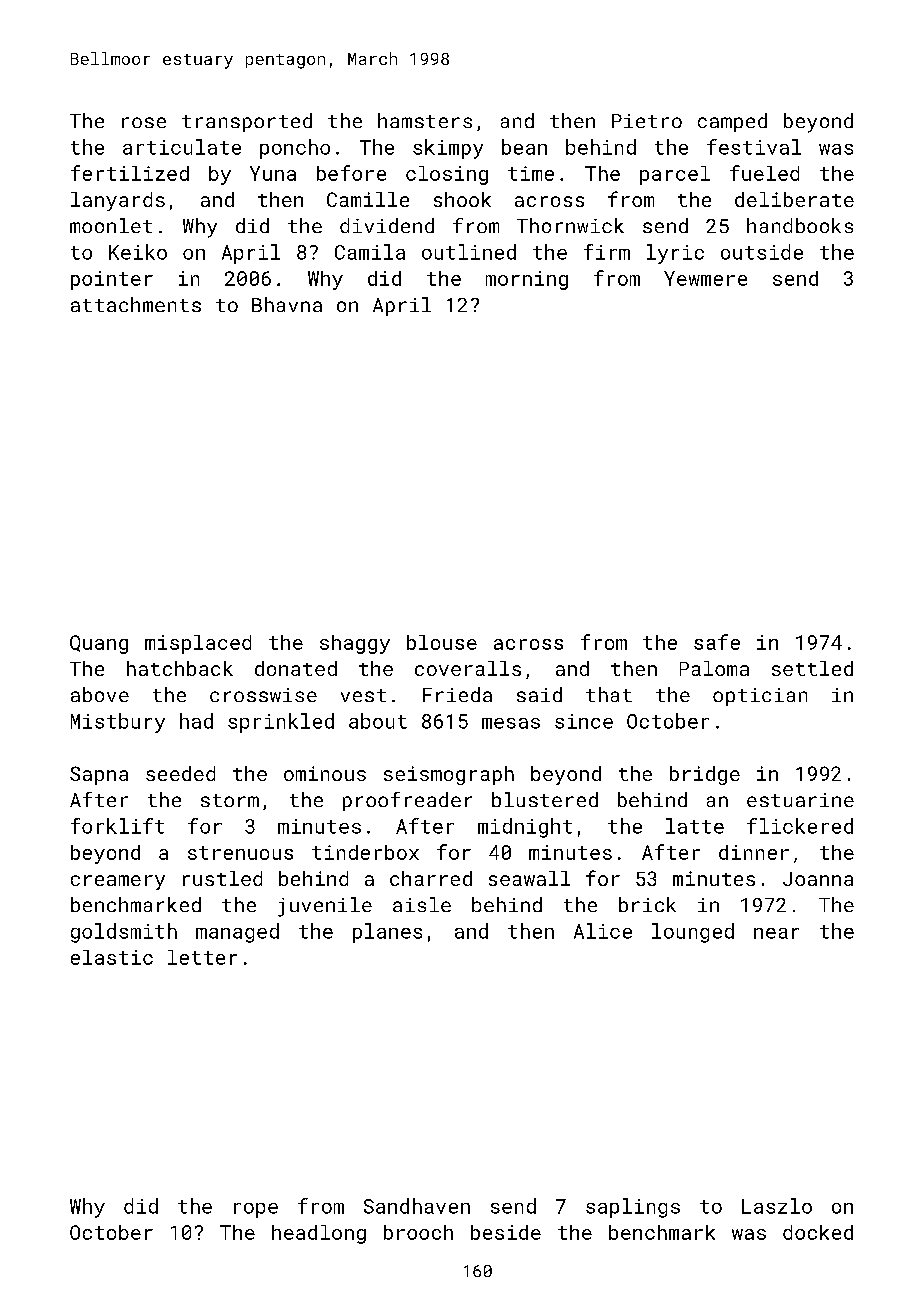  Describe the element at coordinates (529, 878) in the image. I see `seawall` at that location.
